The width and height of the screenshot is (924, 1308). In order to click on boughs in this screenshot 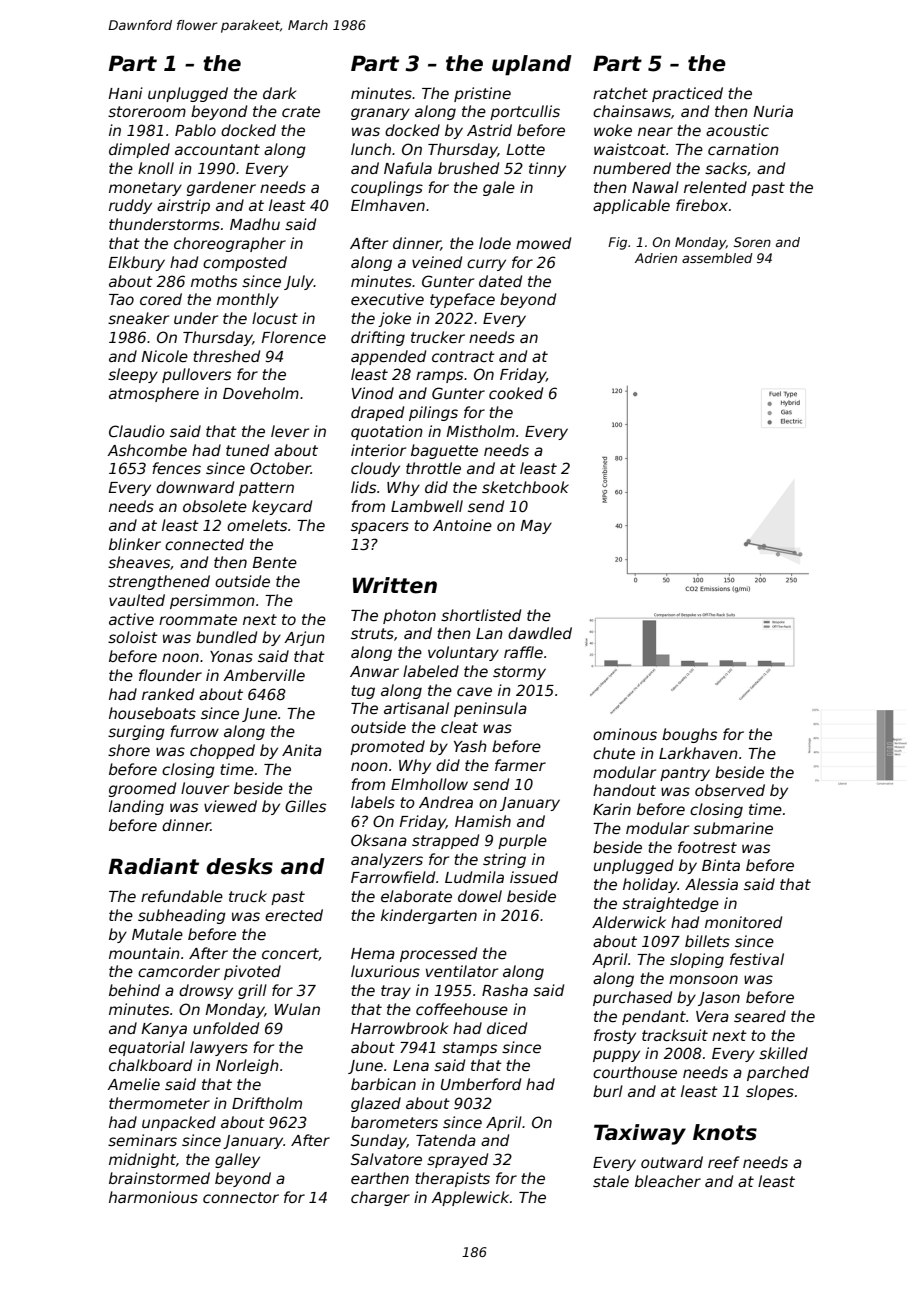, I will do `click(689, 735)`.
